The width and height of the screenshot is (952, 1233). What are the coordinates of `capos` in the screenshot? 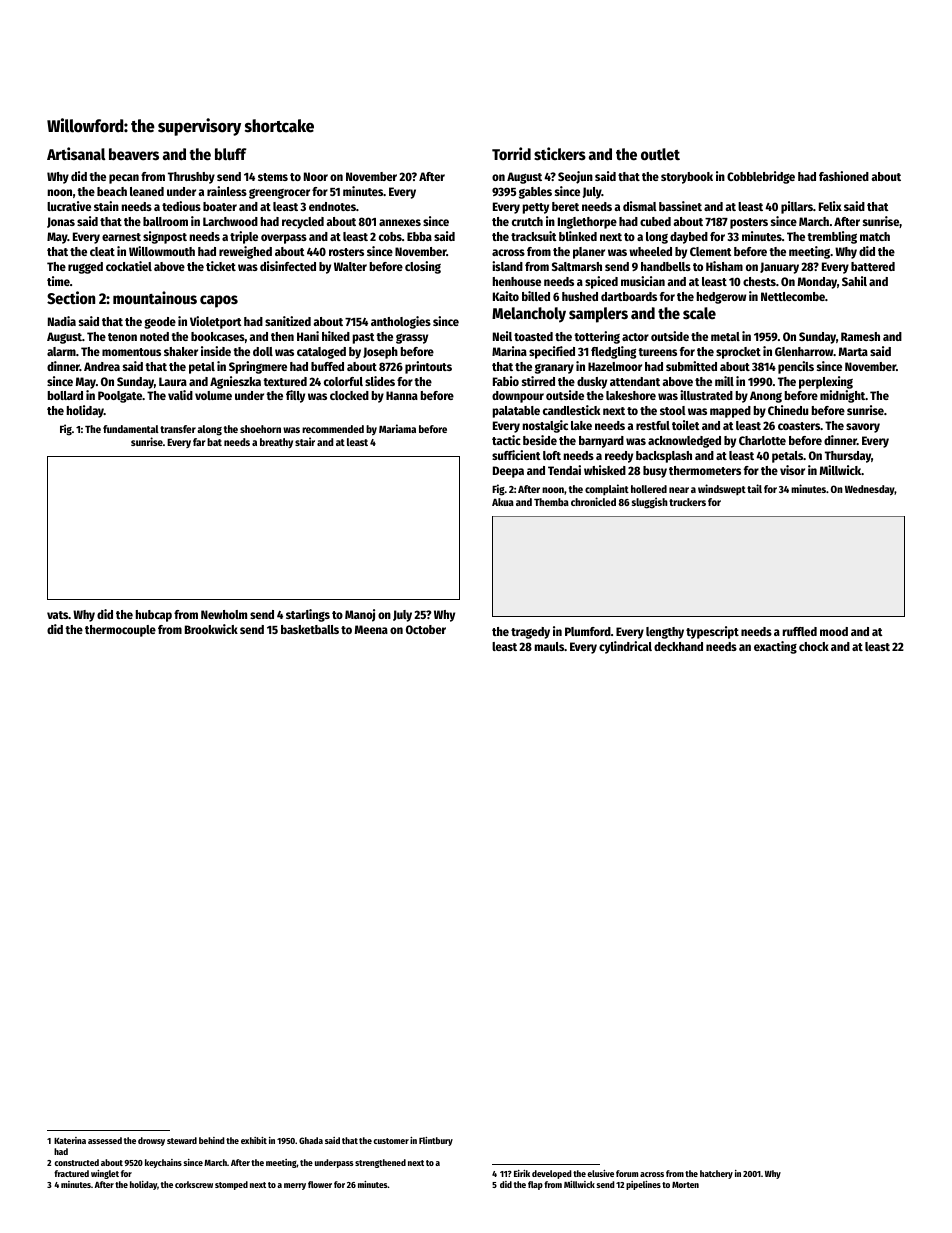 It's located at (219, 301).
